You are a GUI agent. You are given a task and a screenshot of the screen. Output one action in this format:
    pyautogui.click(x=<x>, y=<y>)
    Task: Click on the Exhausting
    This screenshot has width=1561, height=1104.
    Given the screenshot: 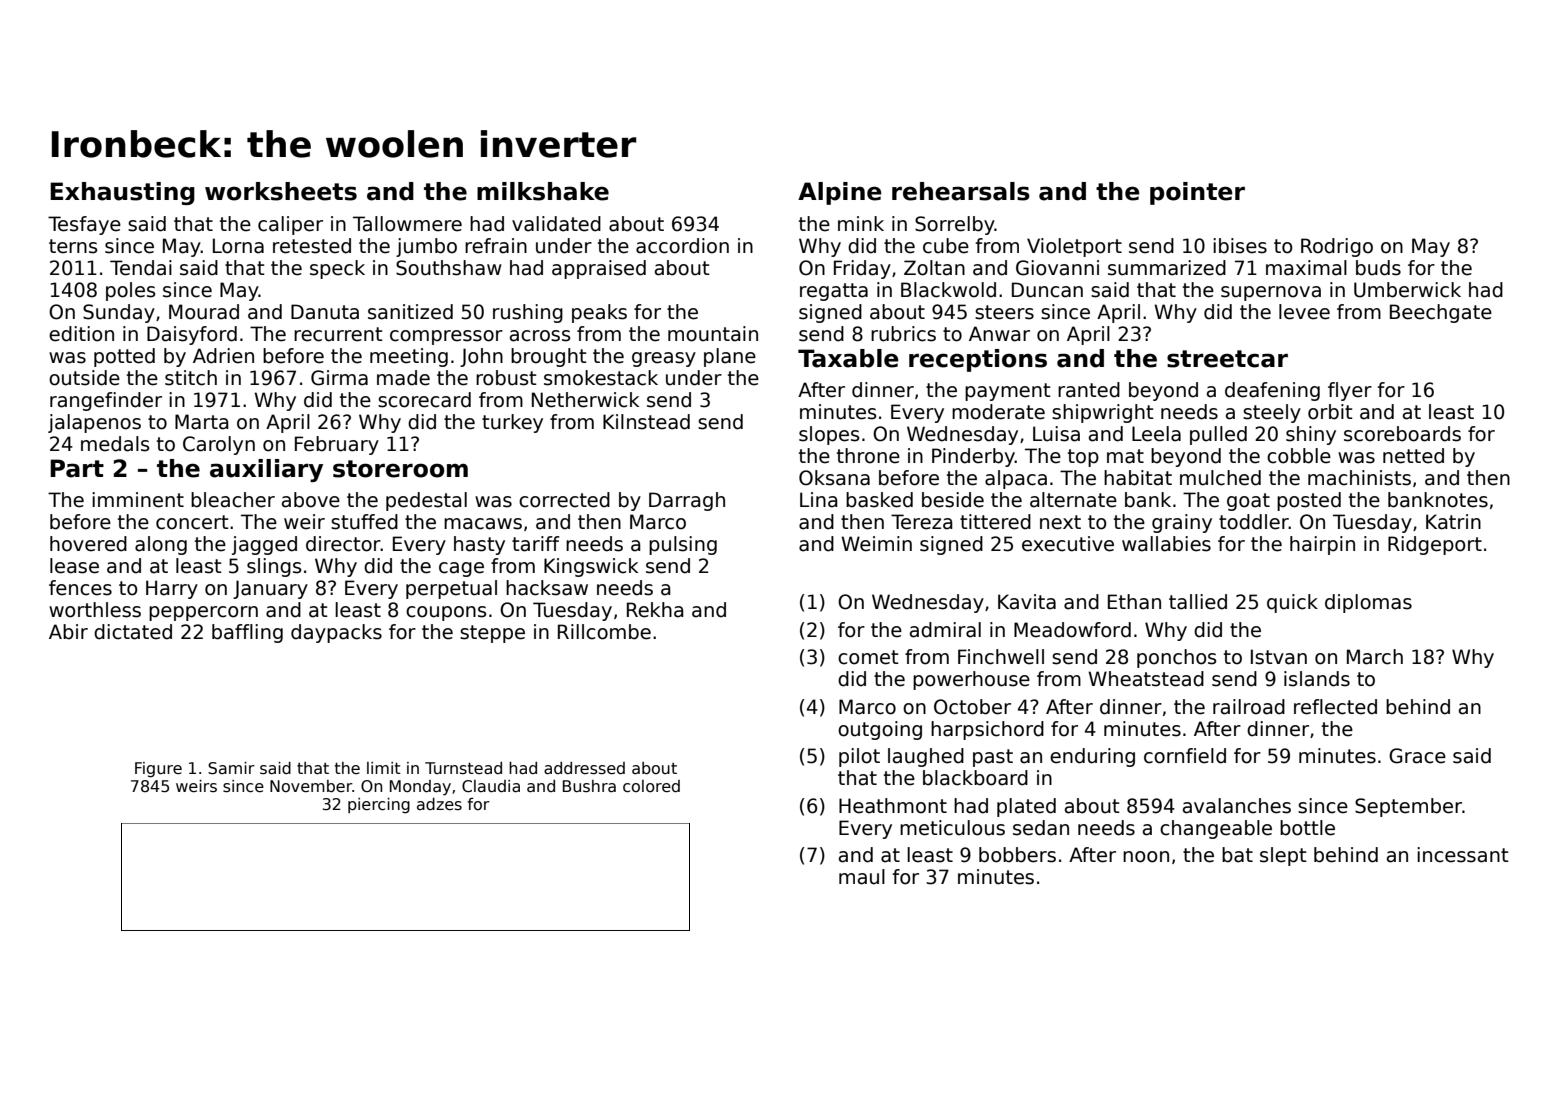 What is the action you would take?
    pyautogui.click(x=122, y=193)
